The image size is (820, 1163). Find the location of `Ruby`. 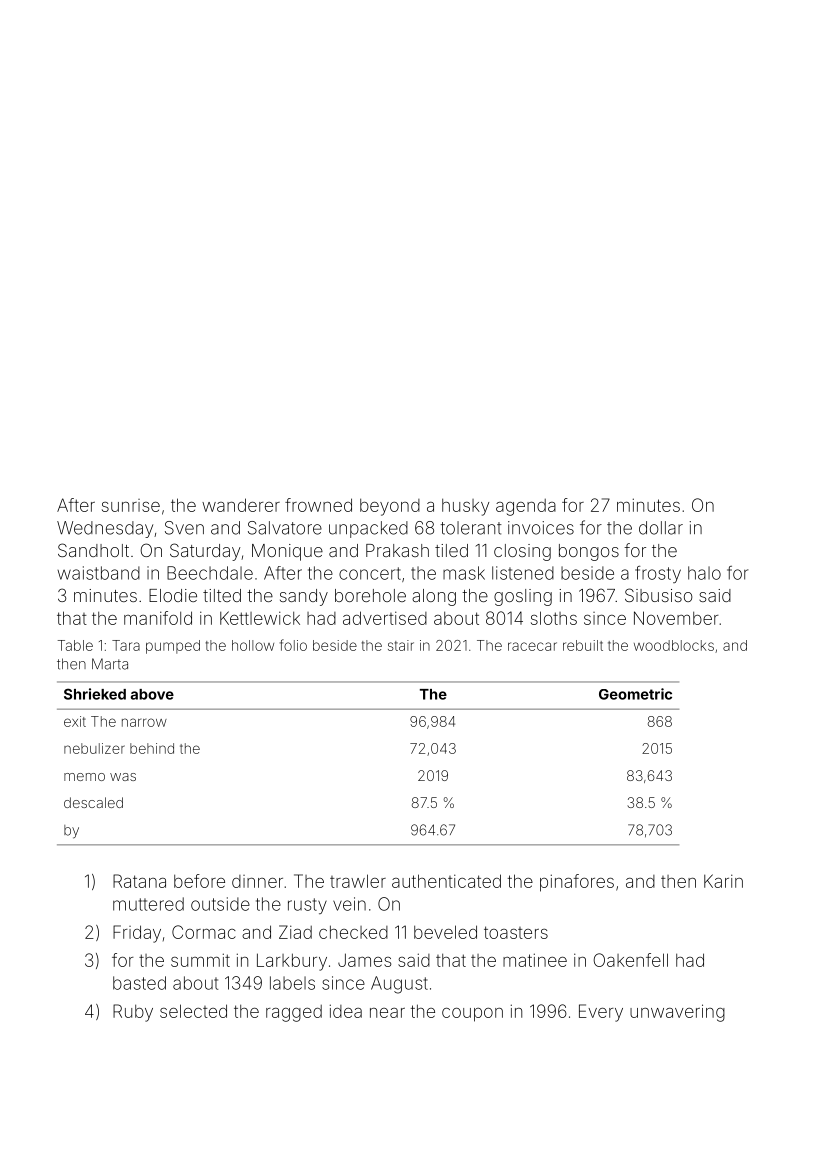

Ruby is located at coordinates (133, 1013).
